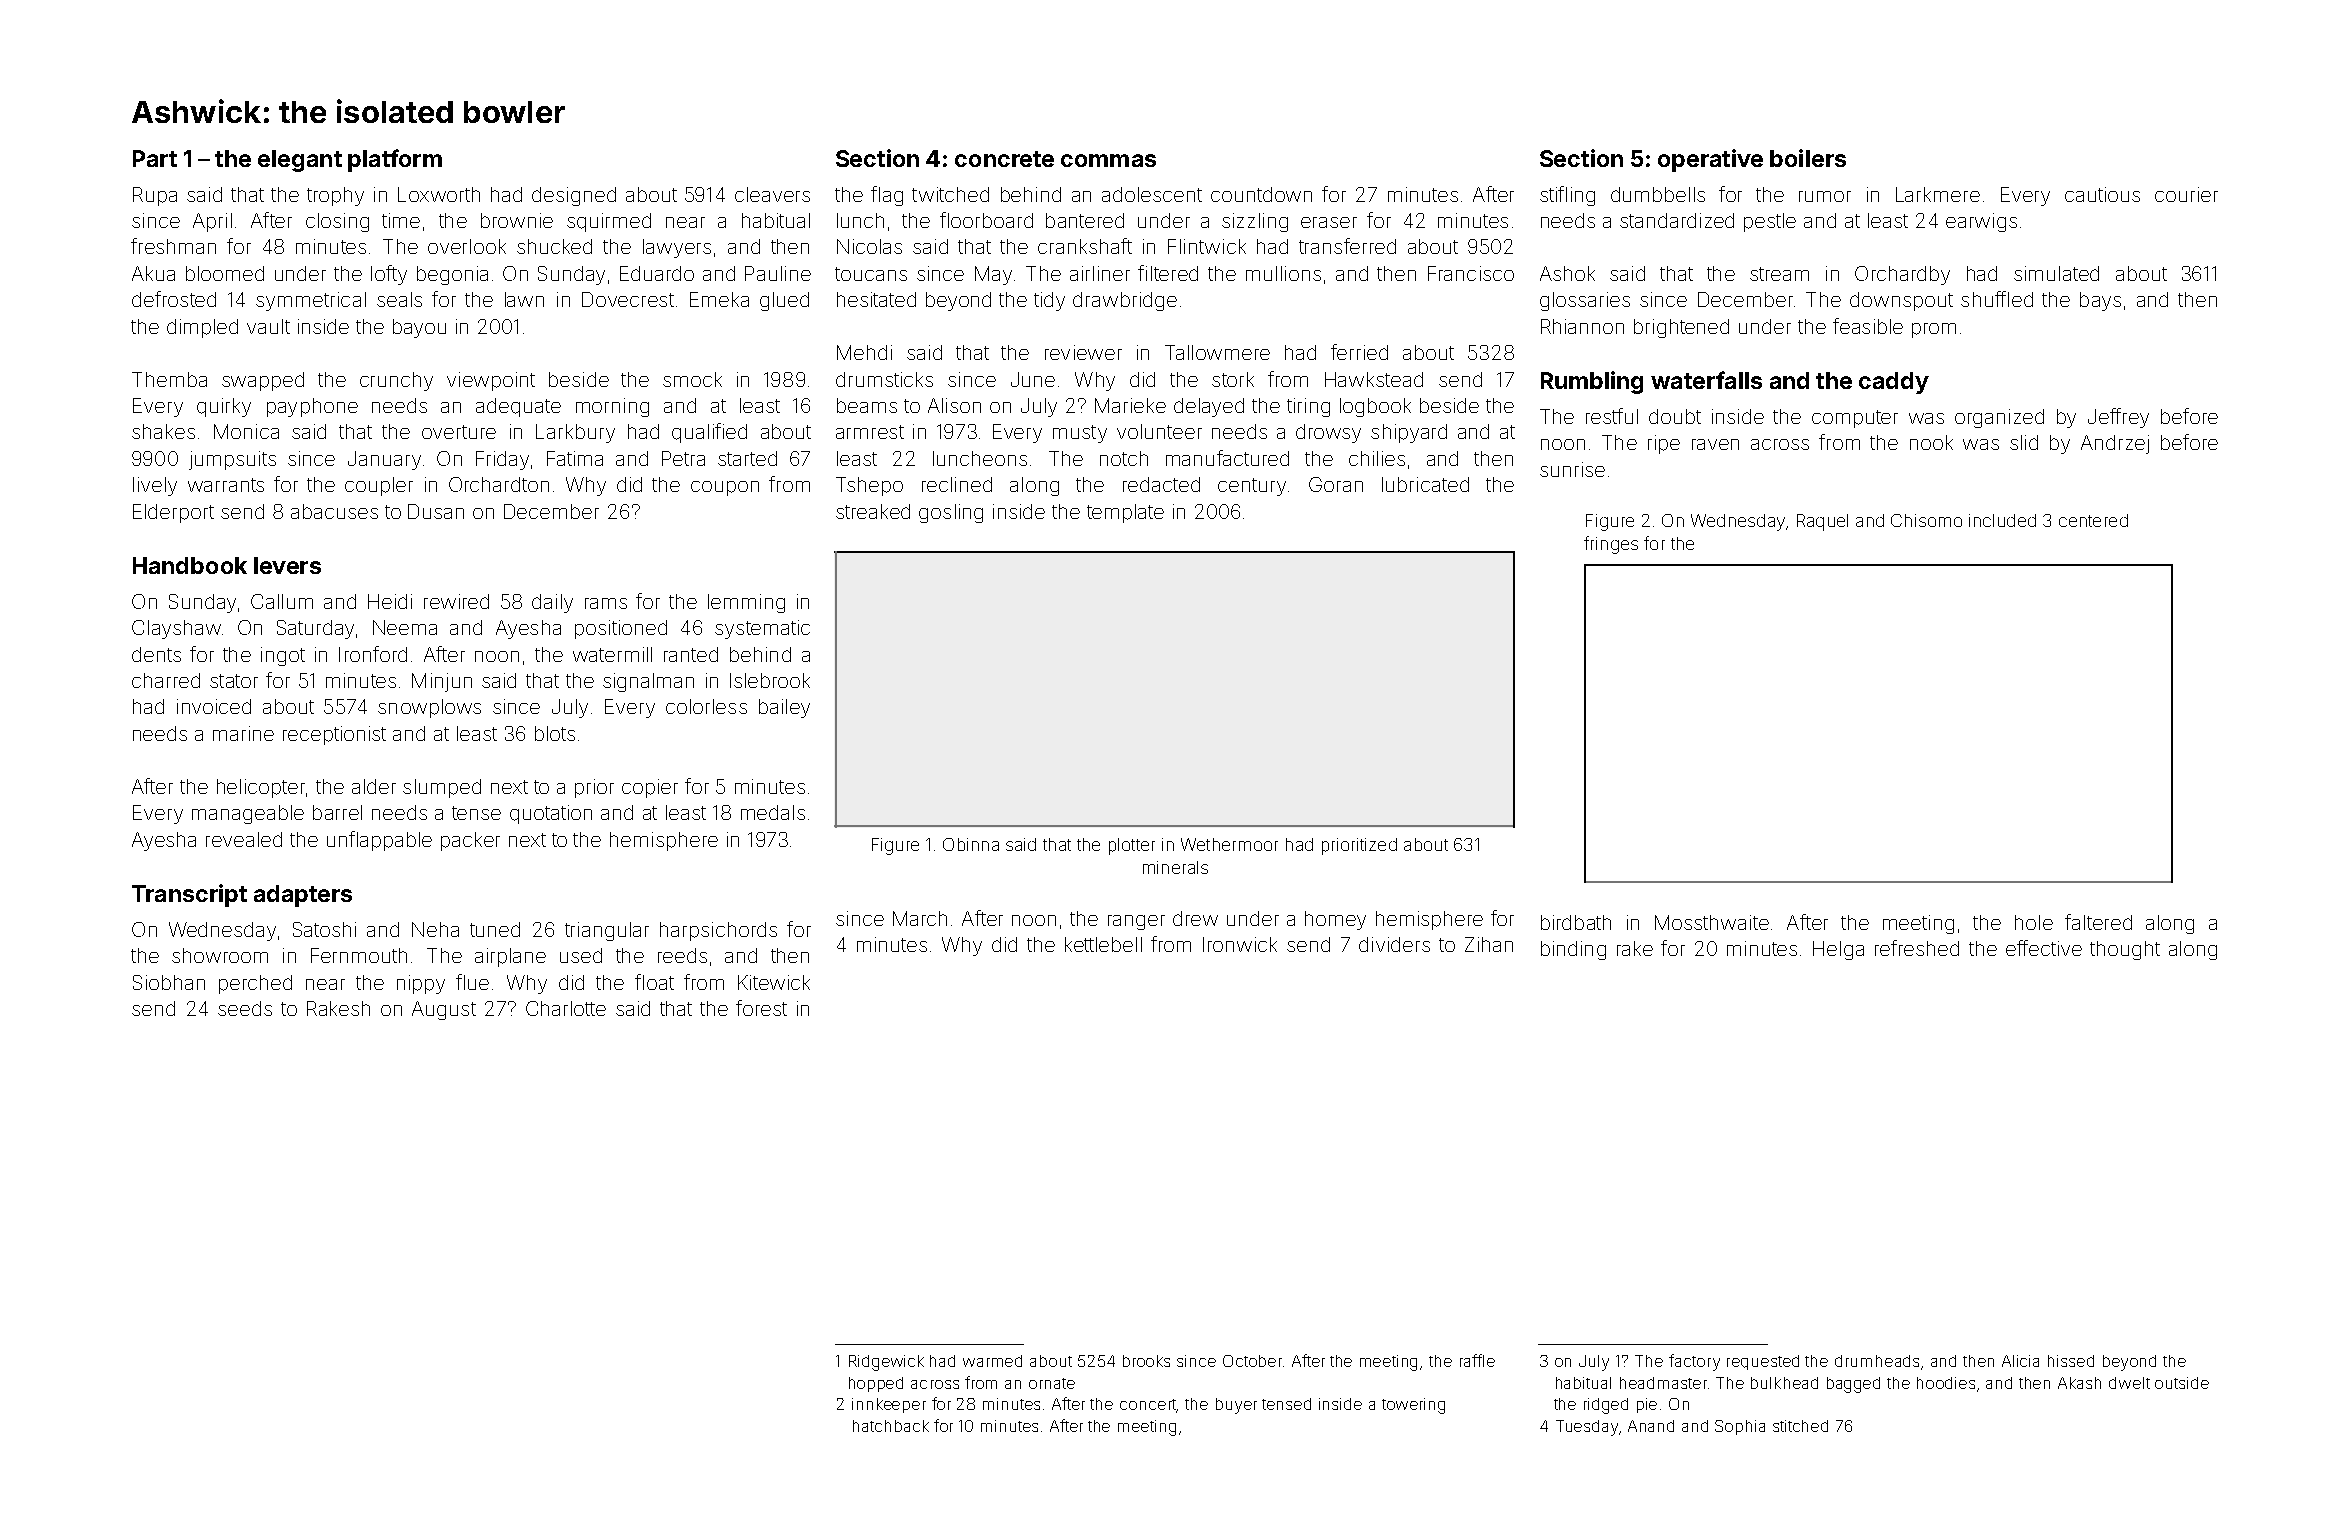  Describe the element at coordinates (876, 1384) in the screenshot. I see `hopped` at that location.
